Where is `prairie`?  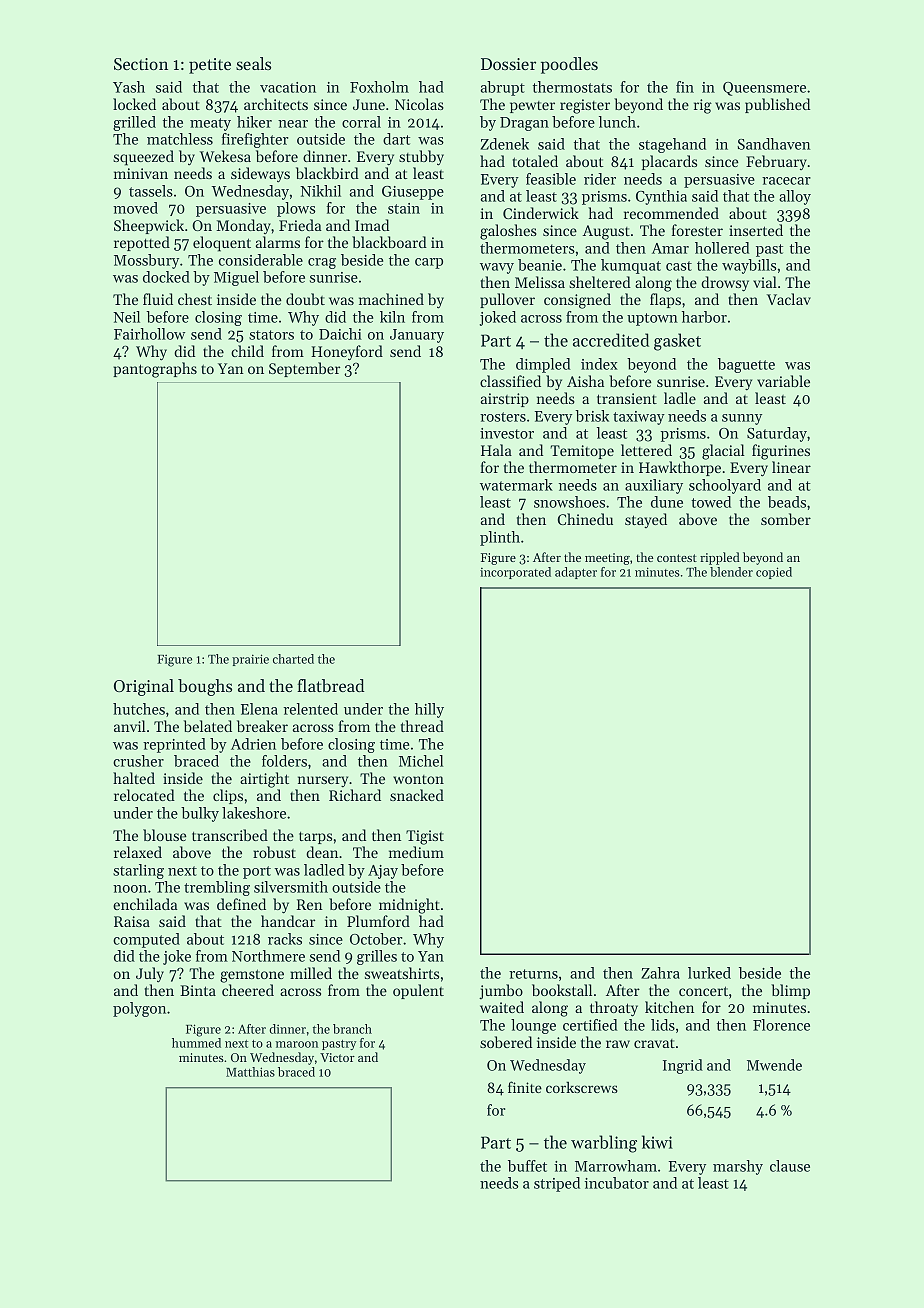 prairie is located at coordinates (250, 660).
